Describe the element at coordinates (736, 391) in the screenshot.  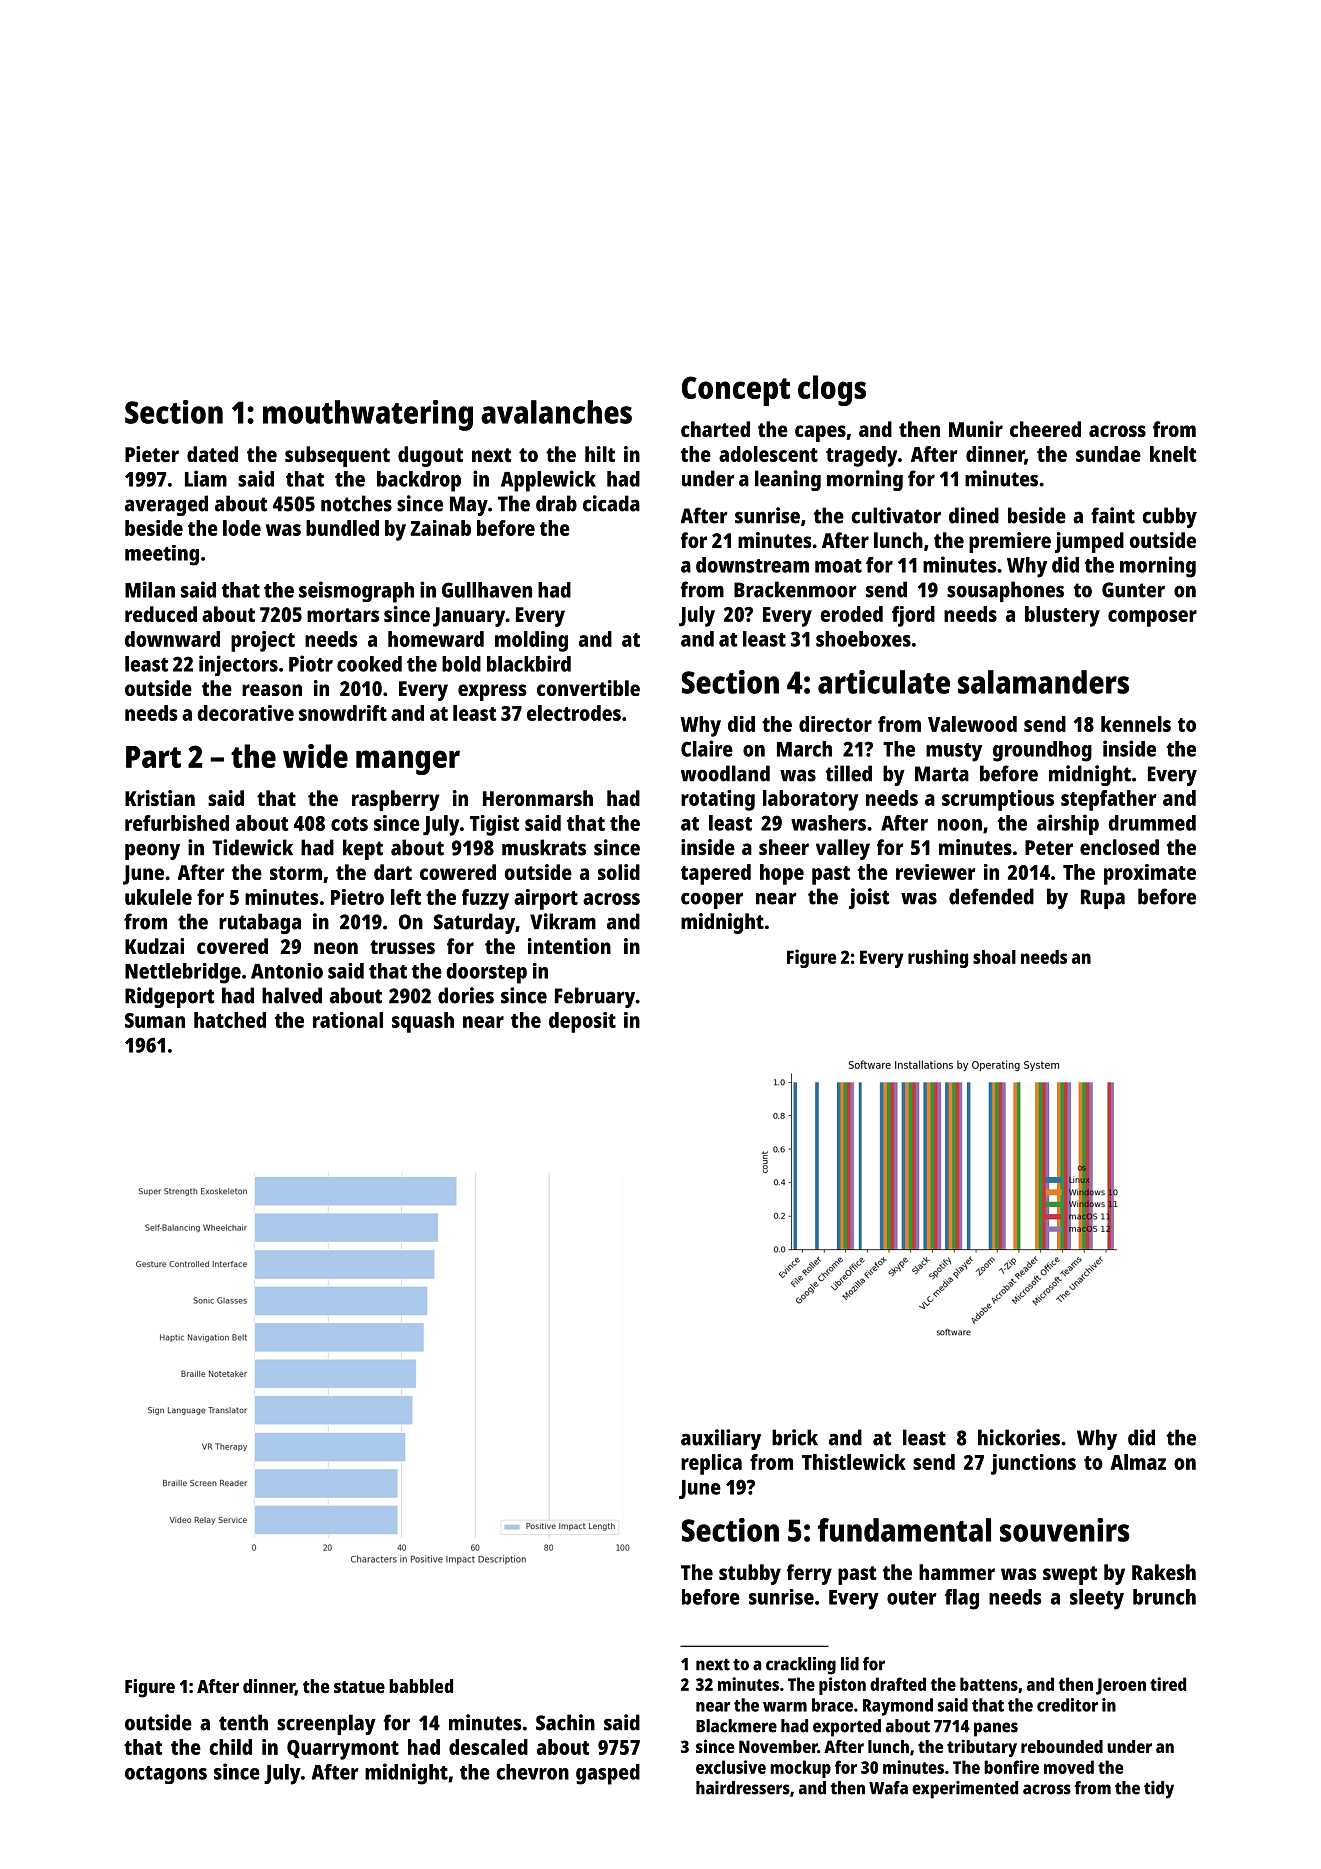
I see `Concept` at that location.
